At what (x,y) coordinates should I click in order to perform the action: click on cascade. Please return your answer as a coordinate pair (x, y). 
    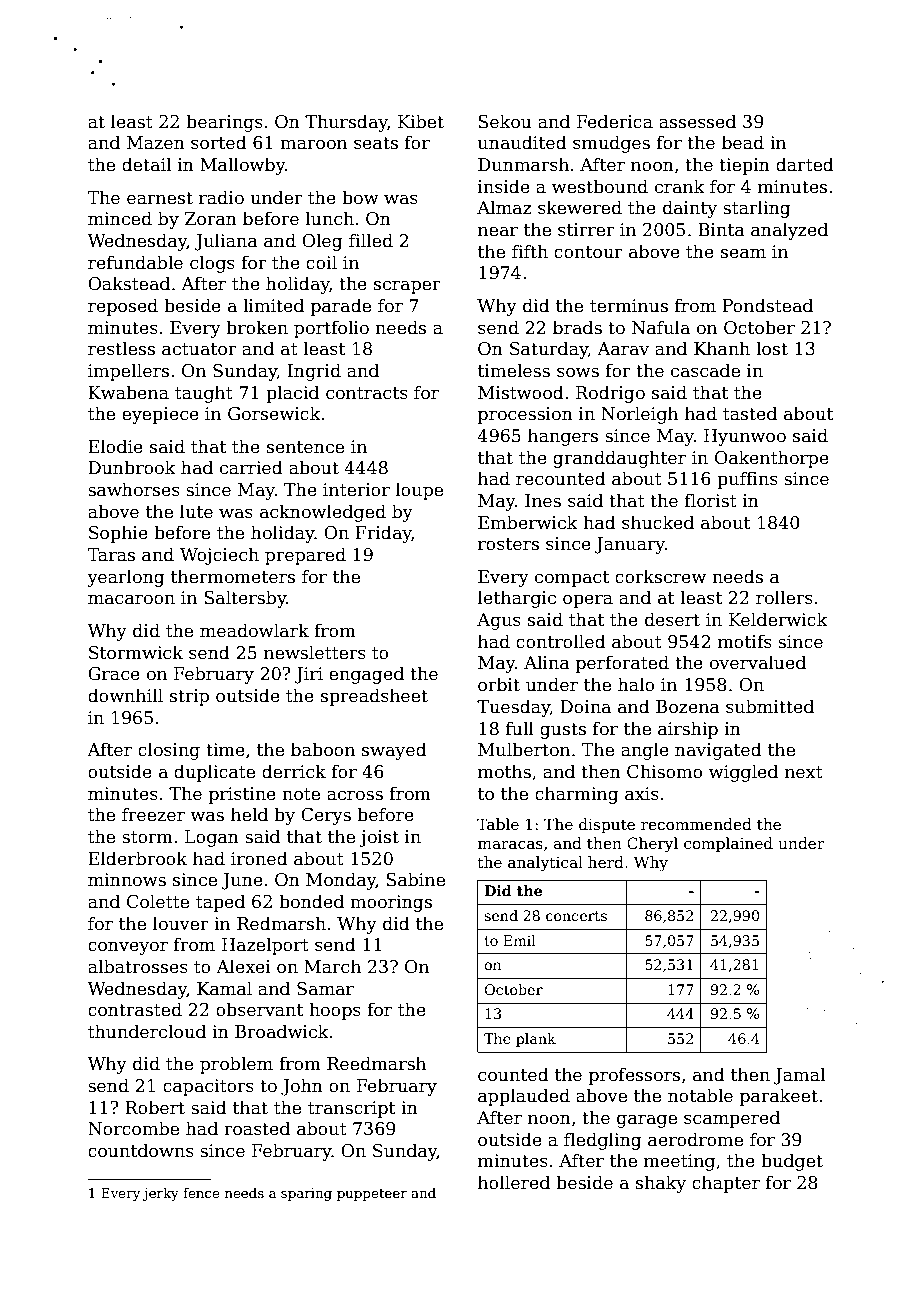
    Looking at the image, I should click on (705, 370).
